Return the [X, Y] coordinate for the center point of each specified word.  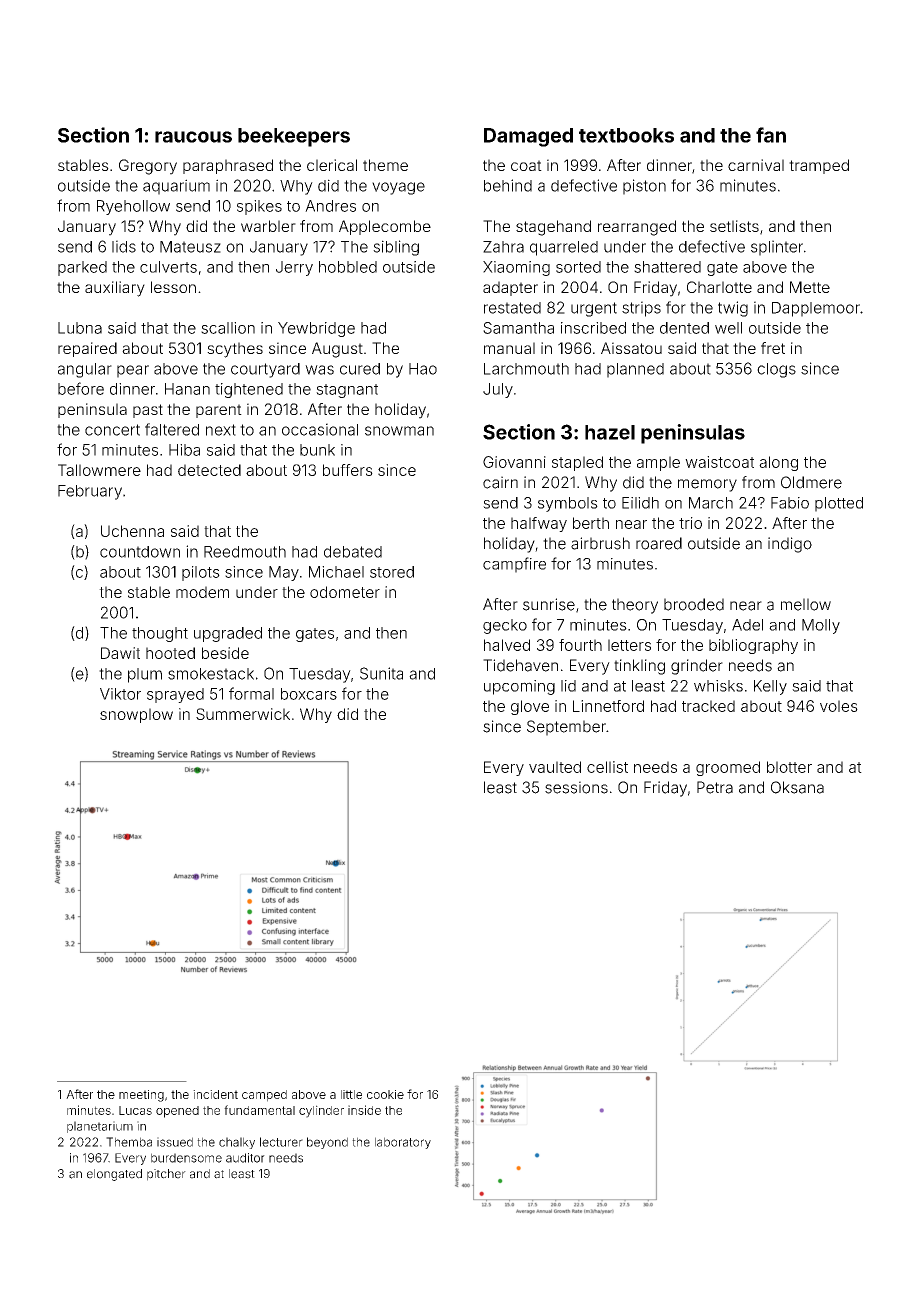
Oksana [797, 787]
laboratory [403, 1143]
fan [771, 135]
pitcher [166, 1175]
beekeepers [294, 137]
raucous [193, 137]
